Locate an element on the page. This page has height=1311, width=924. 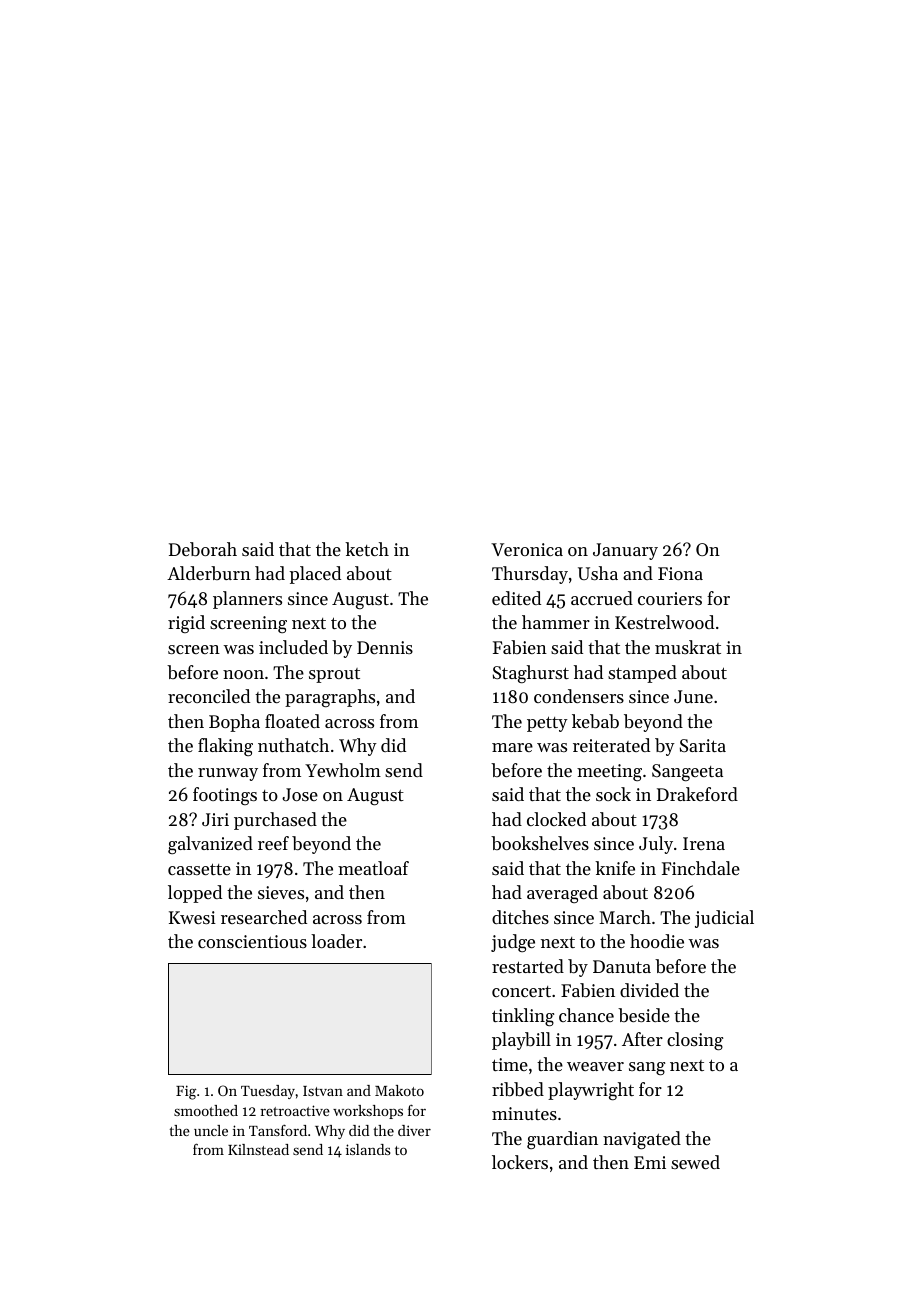
Istvan is located at coordinates (323, 1091).
